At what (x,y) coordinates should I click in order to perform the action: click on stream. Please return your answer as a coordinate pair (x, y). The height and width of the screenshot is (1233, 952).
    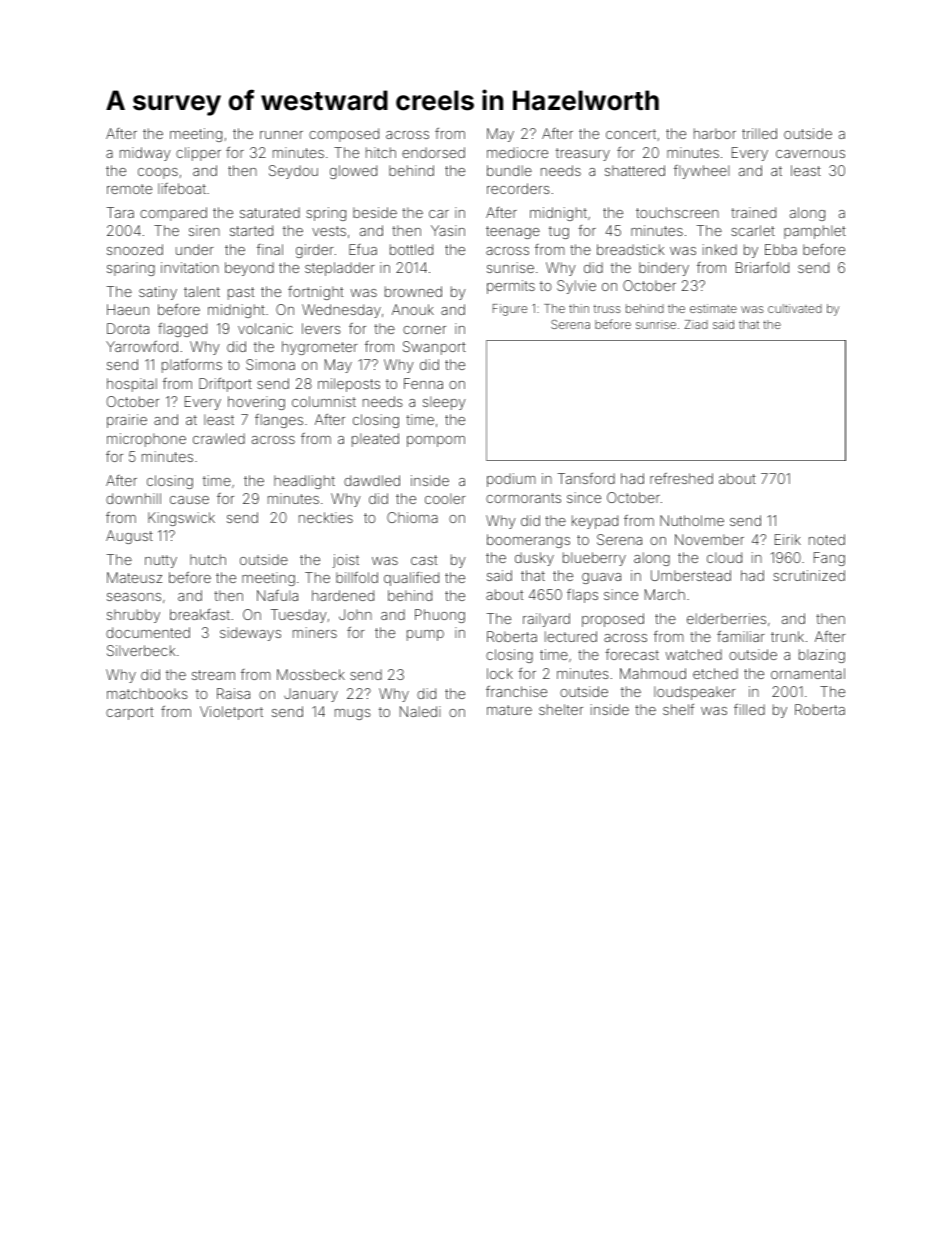
    Looking at the image, I should click on (213, 675).
